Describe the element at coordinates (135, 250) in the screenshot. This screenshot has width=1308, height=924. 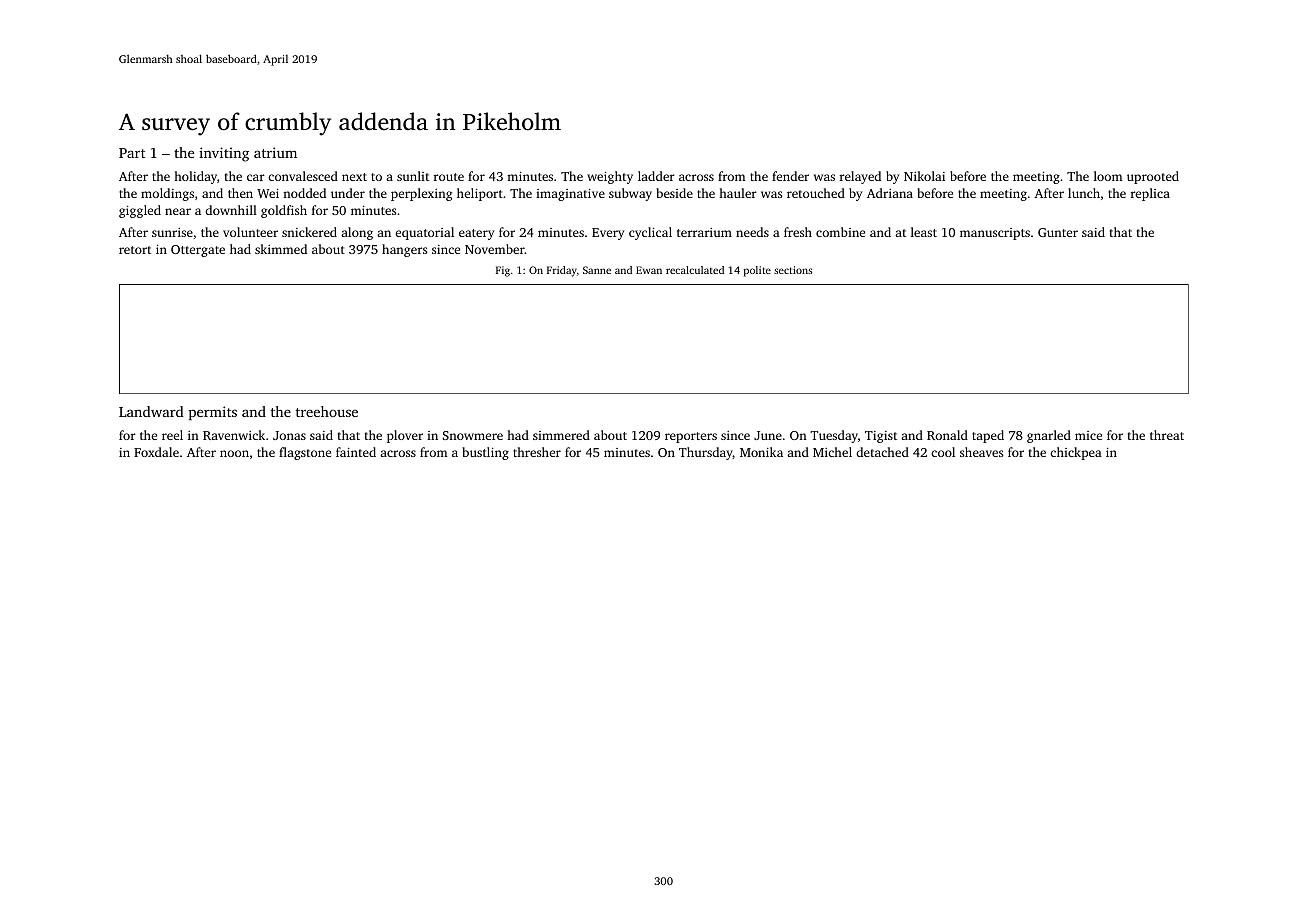
I see `retort` at that location.
